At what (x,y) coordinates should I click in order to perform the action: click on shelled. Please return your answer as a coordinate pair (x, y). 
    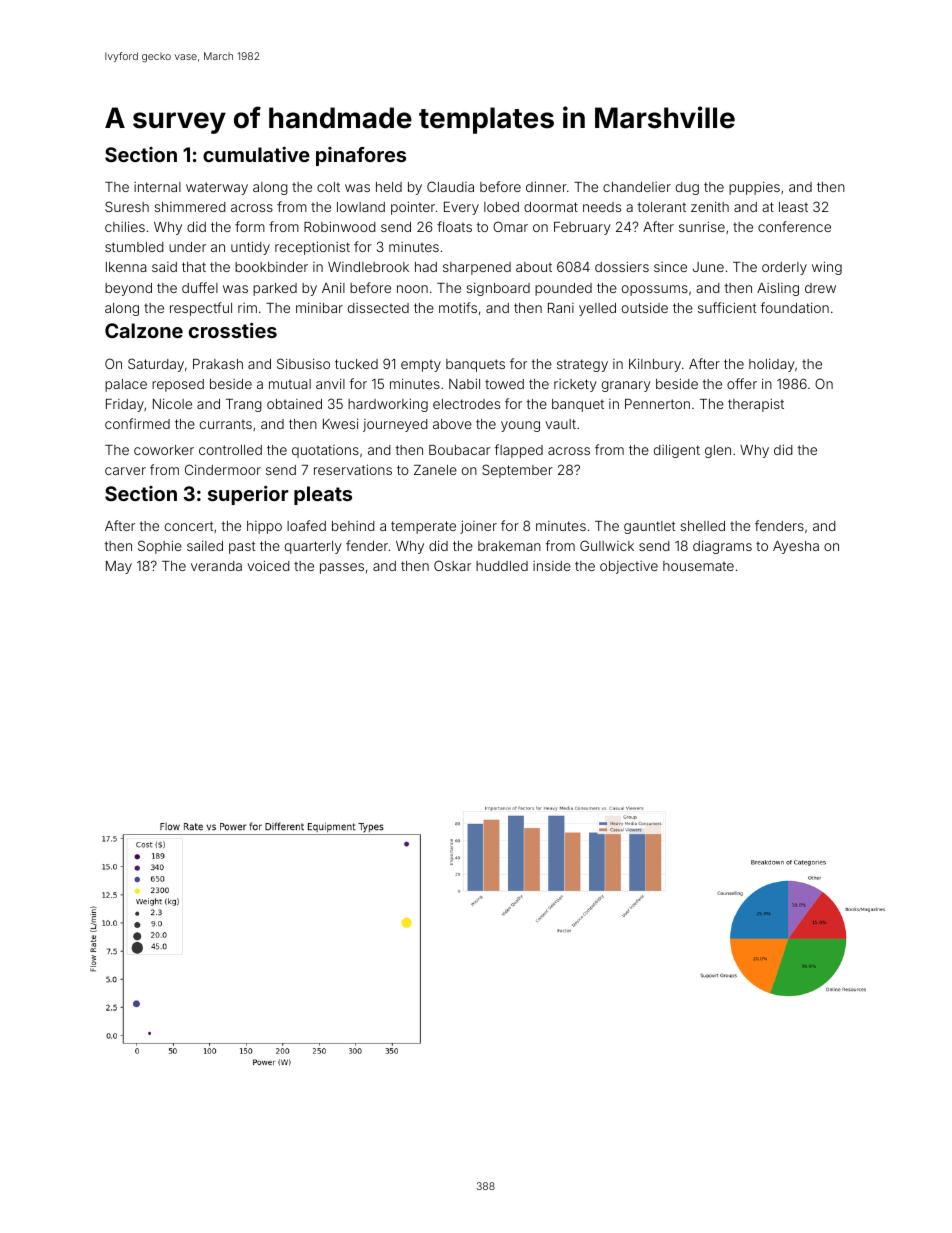
    Looking at the image, I should click on (702, 526).
